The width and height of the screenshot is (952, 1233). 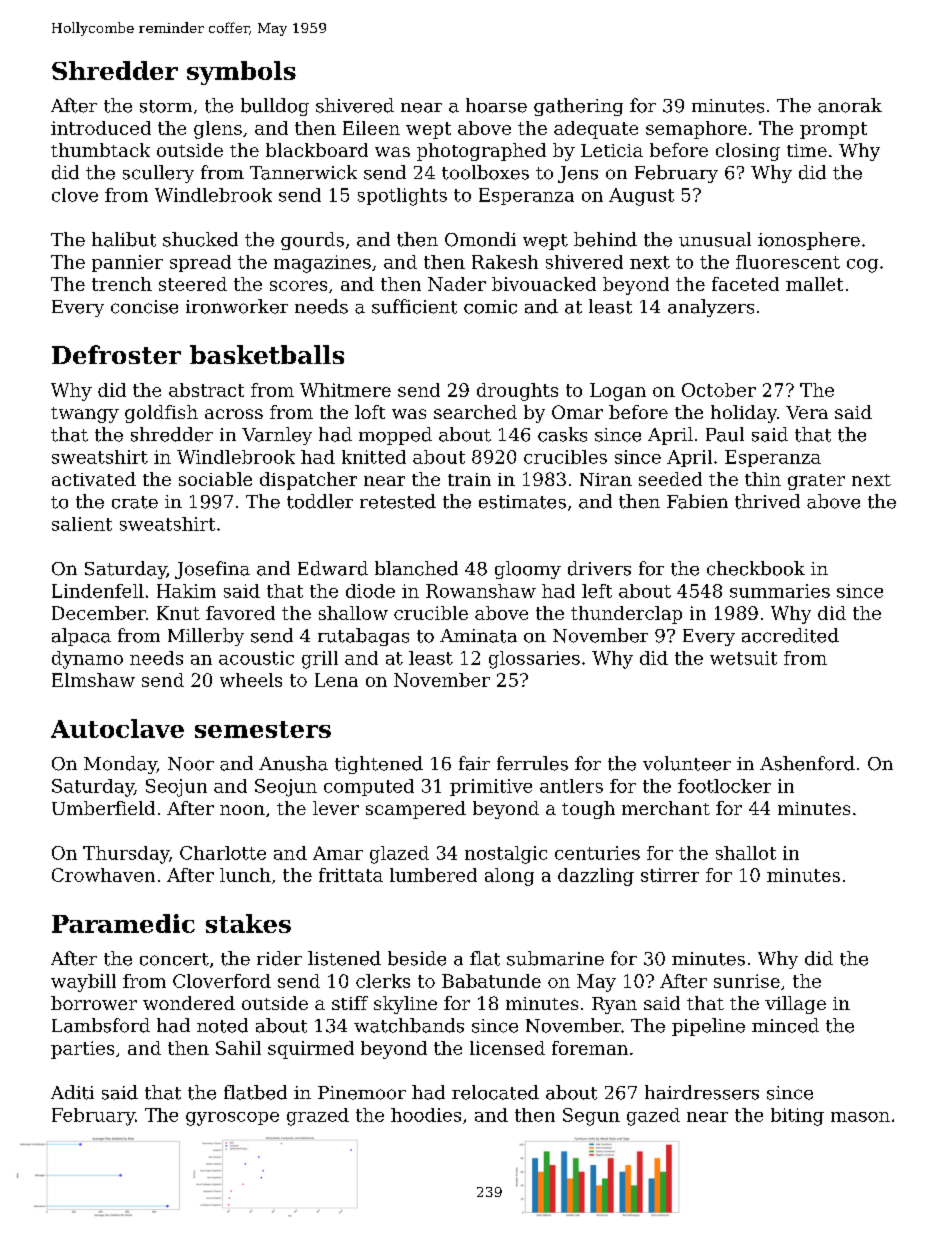 What do you see at coordinates (101, 1025) in the screenshot?
I see `Lambsford` at bounding box center [101, 1025].
